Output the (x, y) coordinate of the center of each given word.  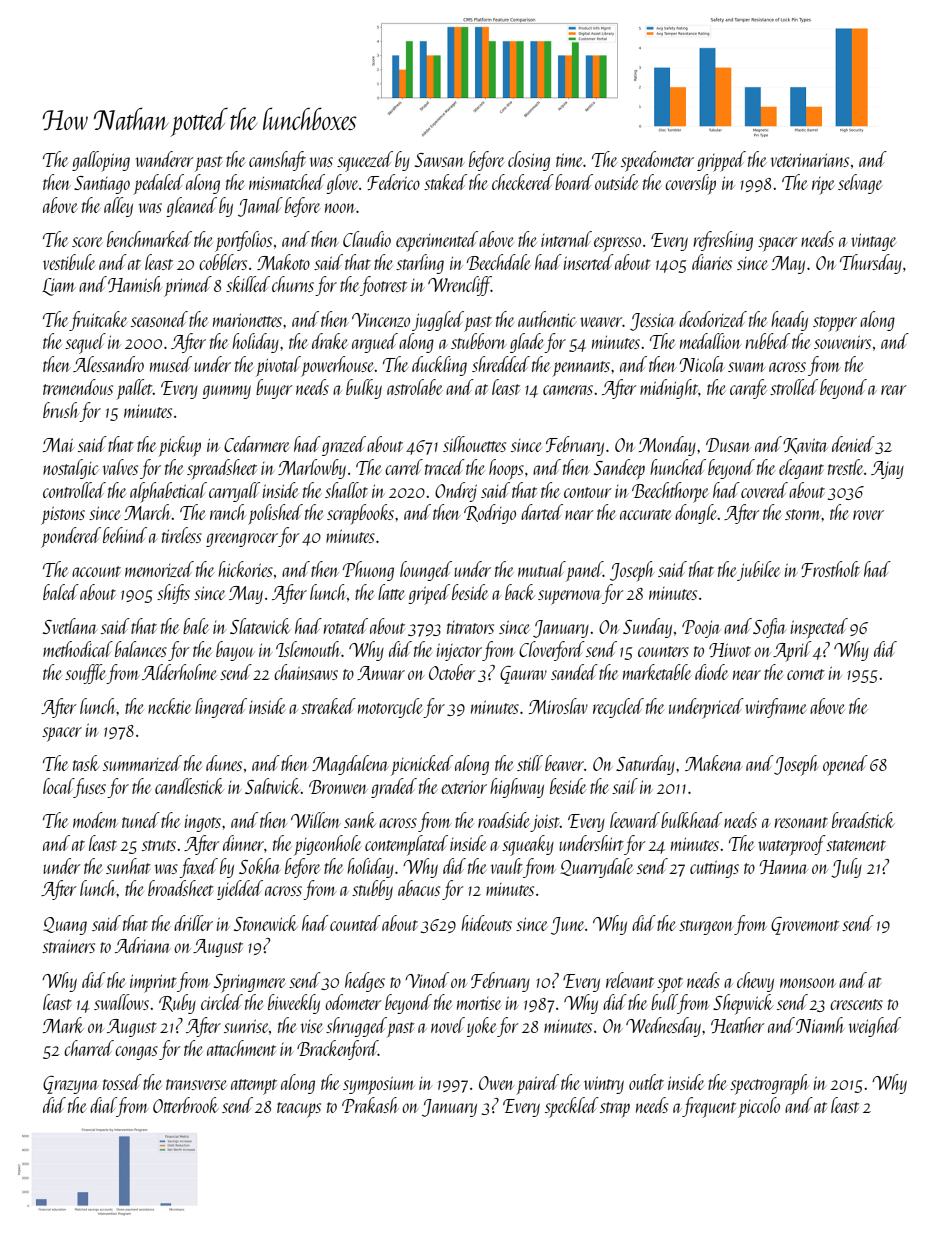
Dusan (728, 445)
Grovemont (805, 926)
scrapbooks (360, 514)
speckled (572, 1107)
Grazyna (71, 1085)
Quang (65, 926)
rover (868, 515)
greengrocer (242, 540)
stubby (372, 890)
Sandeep (619, 469)
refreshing (723, 241)
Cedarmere (257, 444)
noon (340, 208)
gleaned (191, 207)
